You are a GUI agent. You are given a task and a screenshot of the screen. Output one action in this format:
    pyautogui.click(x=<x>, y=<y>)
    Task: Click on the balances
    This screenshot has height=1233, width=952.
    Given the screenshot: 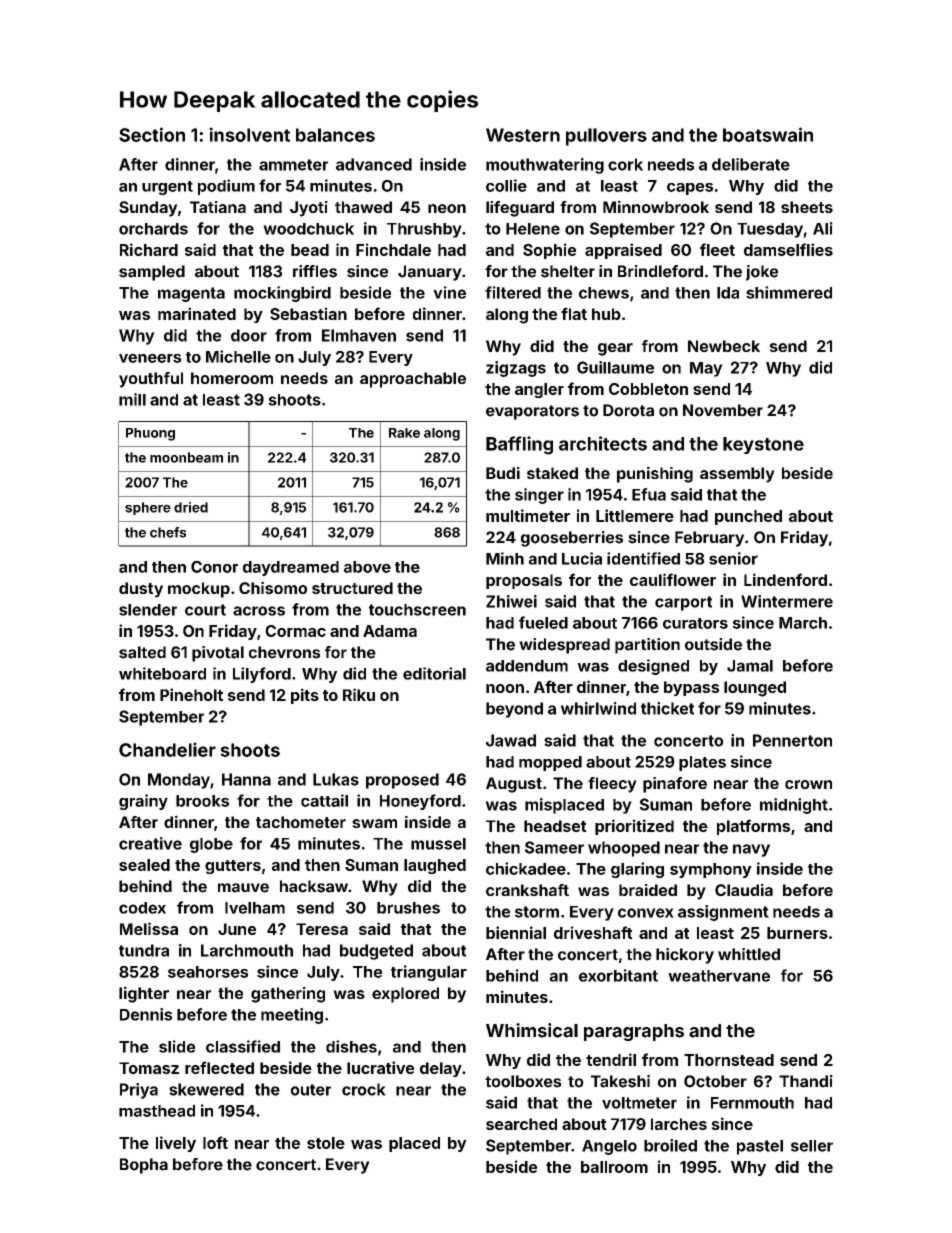 What is the action you would take?
    pyautogui.click(x=335, y=135)
